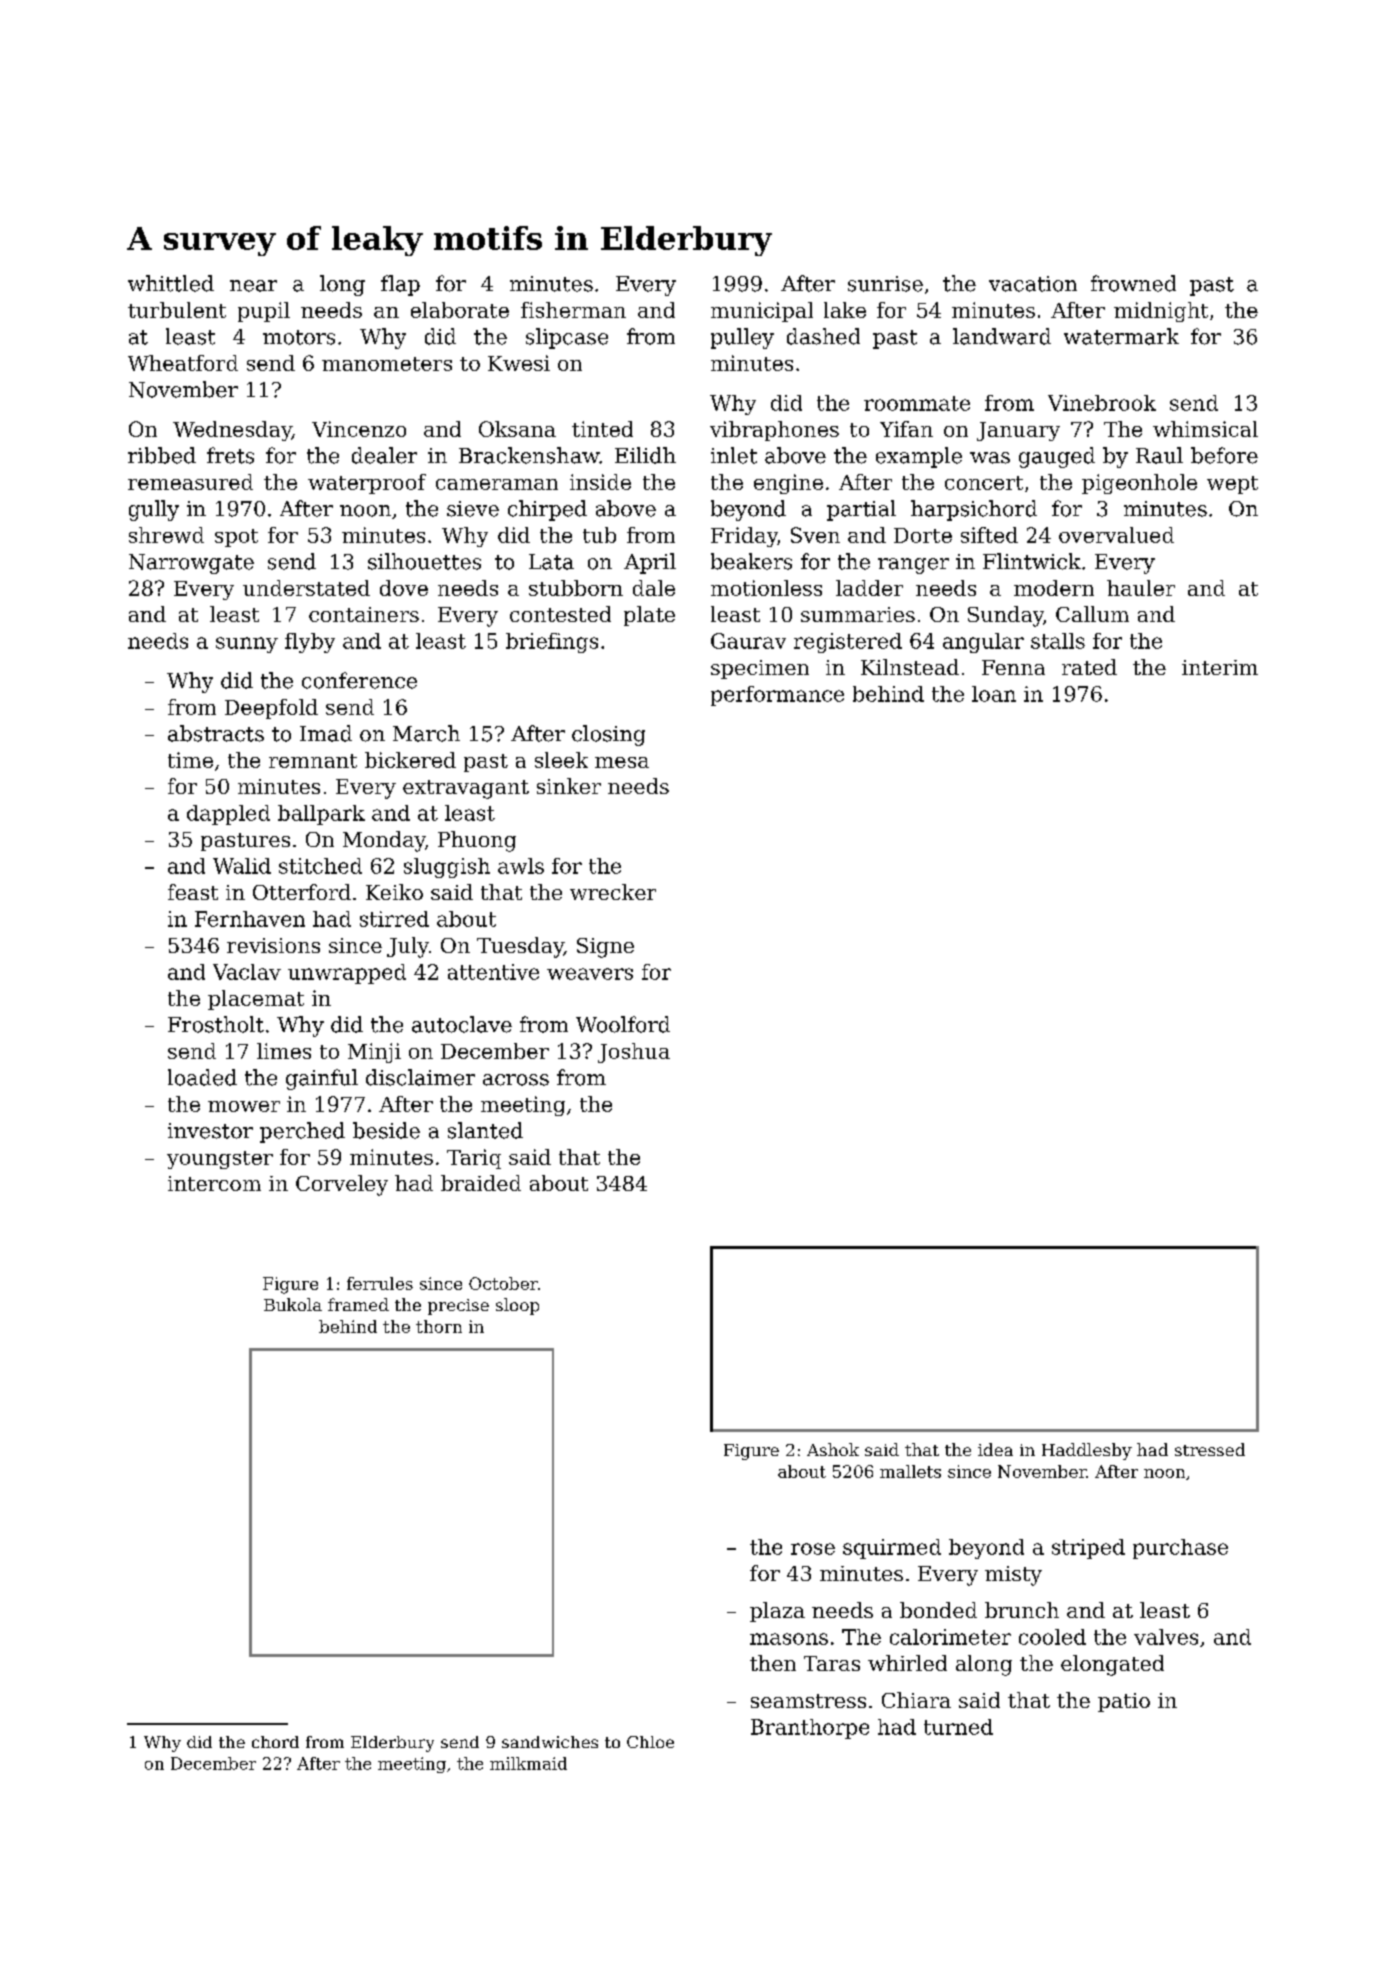 The height and width of the screenshot is (1969, 1386). Describe the element at coordinates (1210, 1449) in the screenshot. I see `stressed` at that location.
